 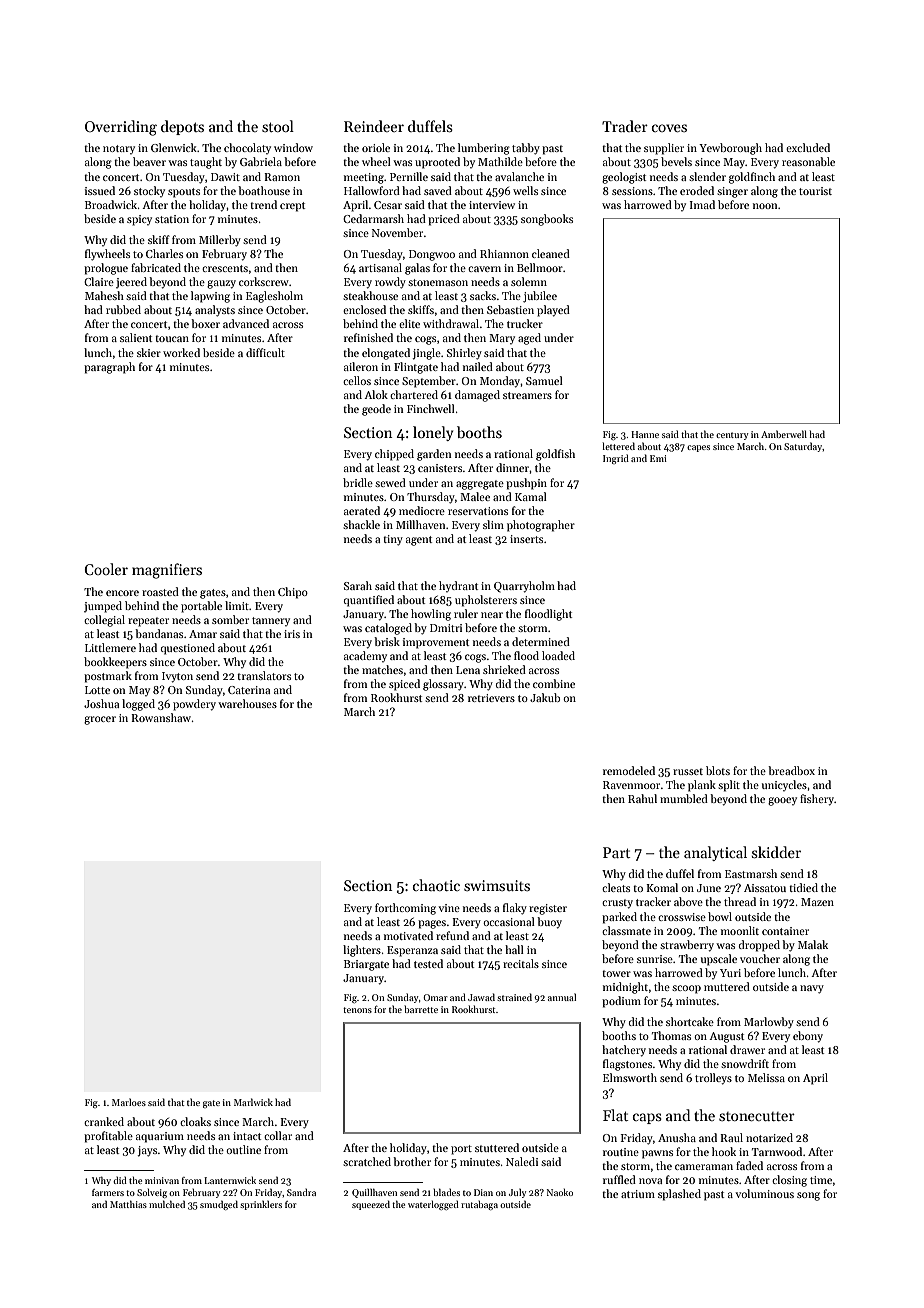 I want to click on Overriding, so click(x=121, y=128).
